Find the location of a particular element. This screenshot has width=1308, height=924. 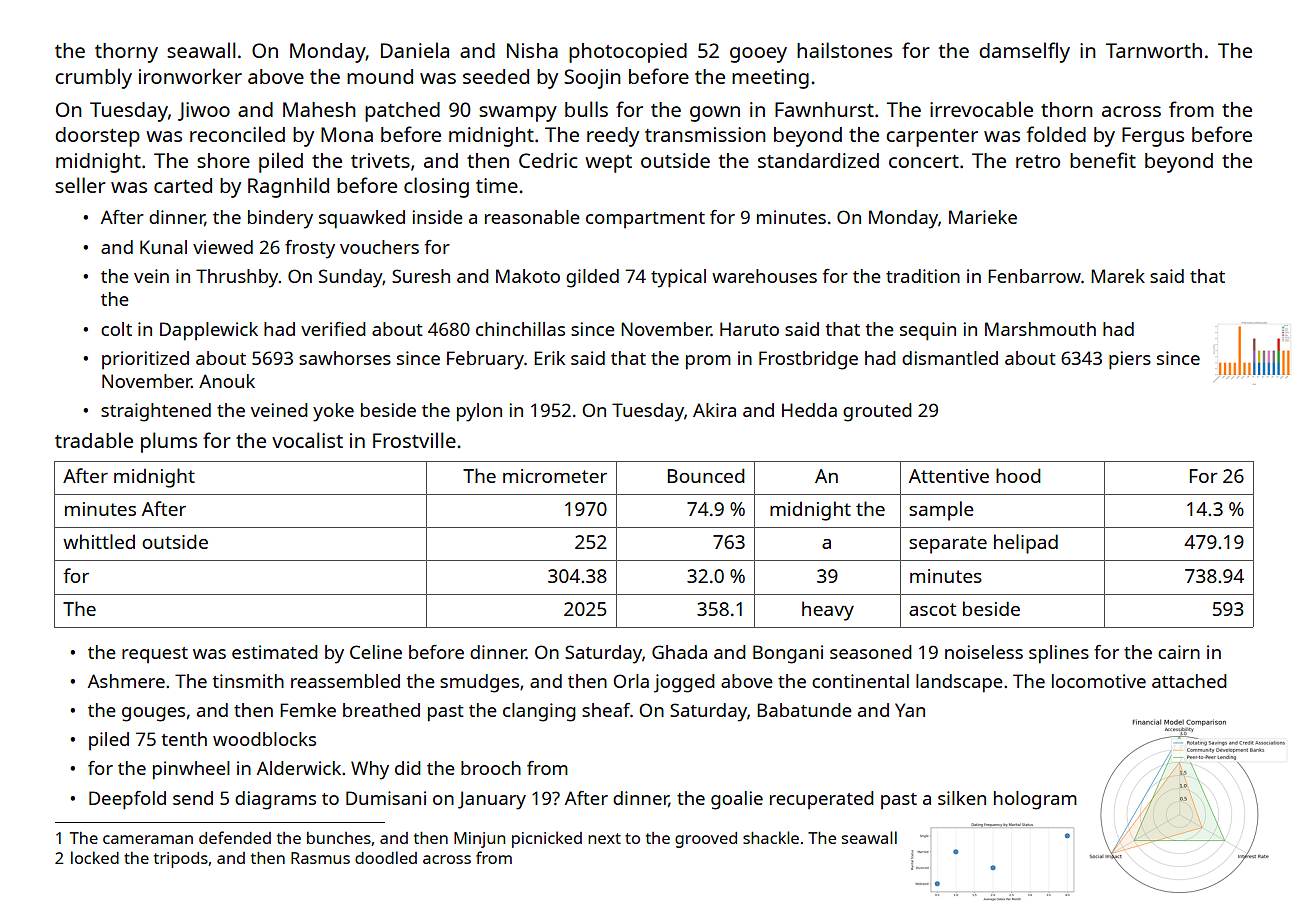

Kunal is located at coordinates (163, 247).
